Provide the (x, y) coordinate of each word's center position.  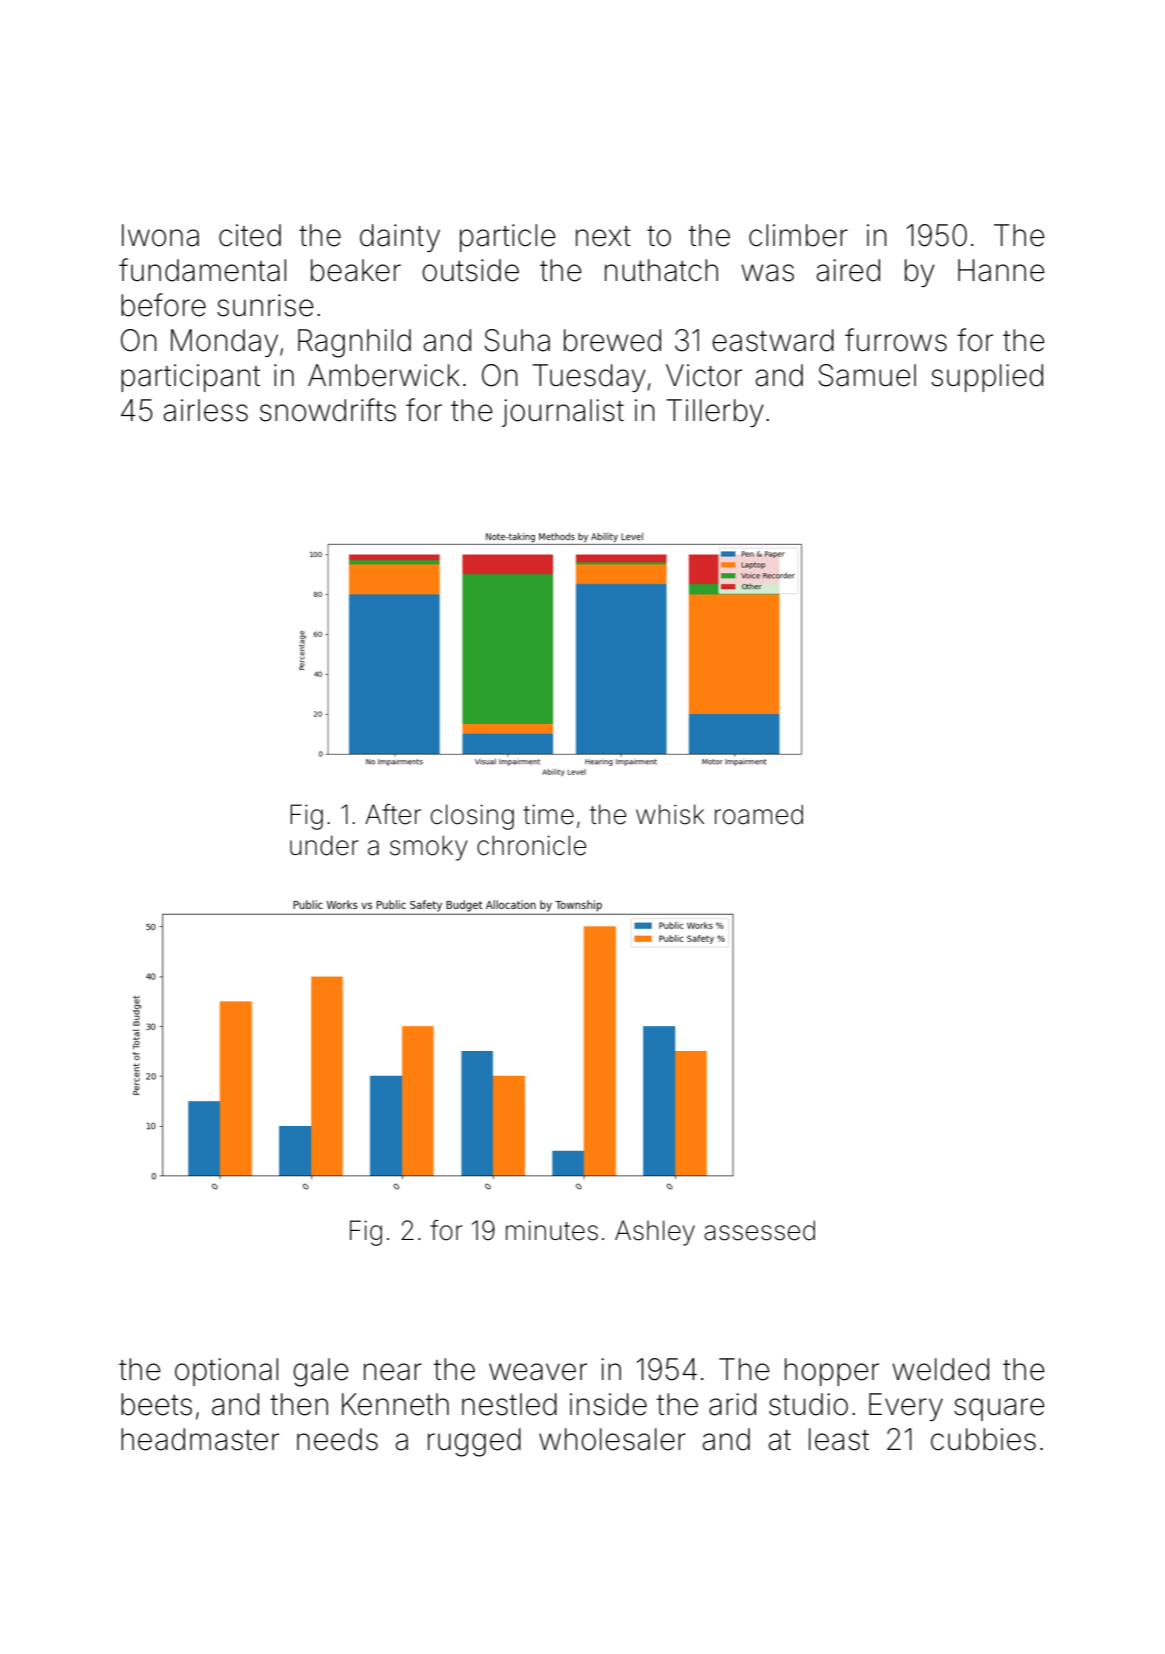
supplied (987, 378)
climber (798, 235)
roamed (759, 814)
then (299, 1404)
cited (250, 235)
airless (205, 410)
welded (940, 1369)
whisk (670, 814)
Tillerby (715, 413)
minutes (552, 1230)
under (324, 845)
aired (848, 270)
